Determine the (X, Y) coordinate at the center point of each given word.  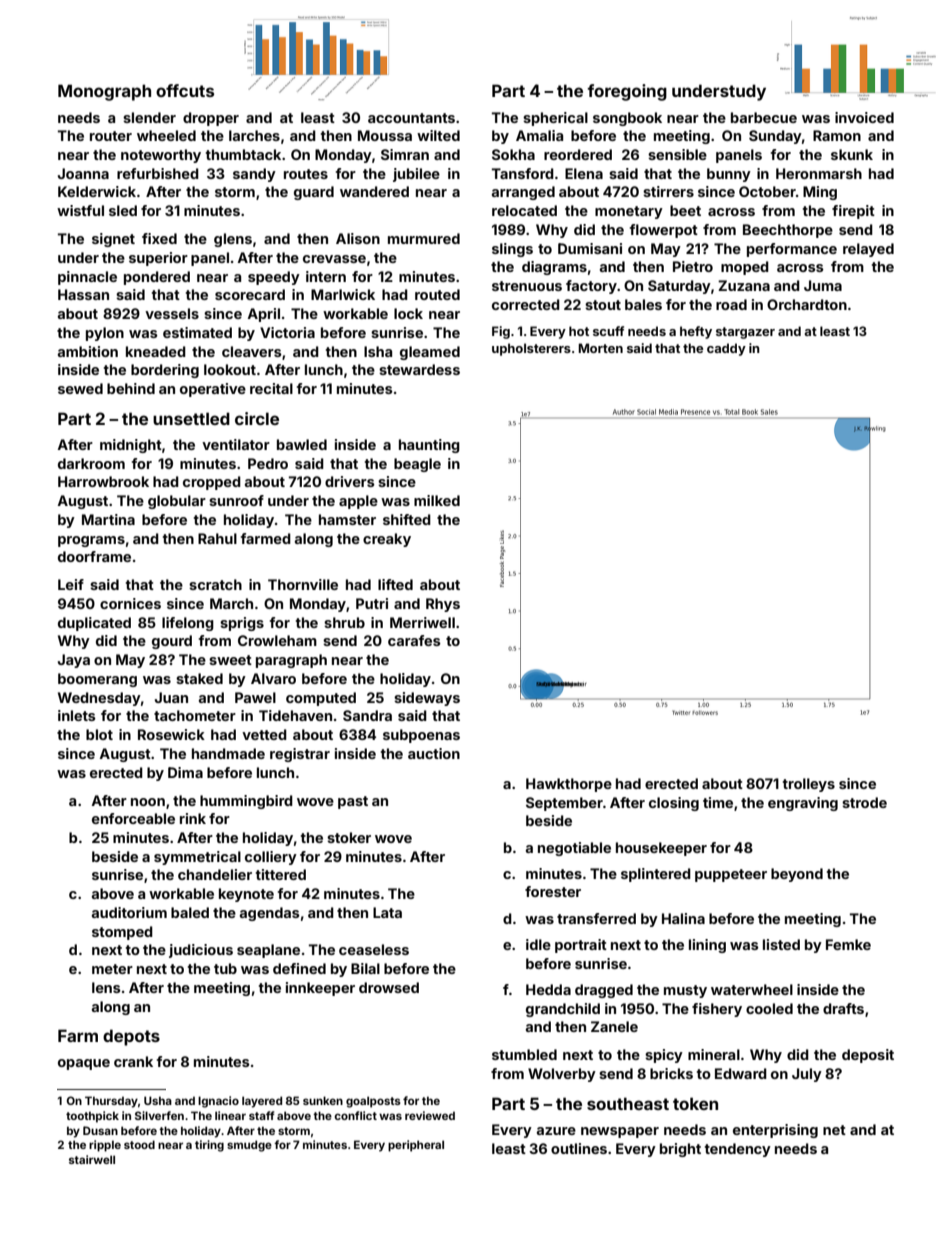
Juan (171, 697)
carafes (414, 640)
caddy (726, 349)
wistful (80, 210)
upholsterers (531, 349)
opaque (84, 1064)
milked (437, 500)
